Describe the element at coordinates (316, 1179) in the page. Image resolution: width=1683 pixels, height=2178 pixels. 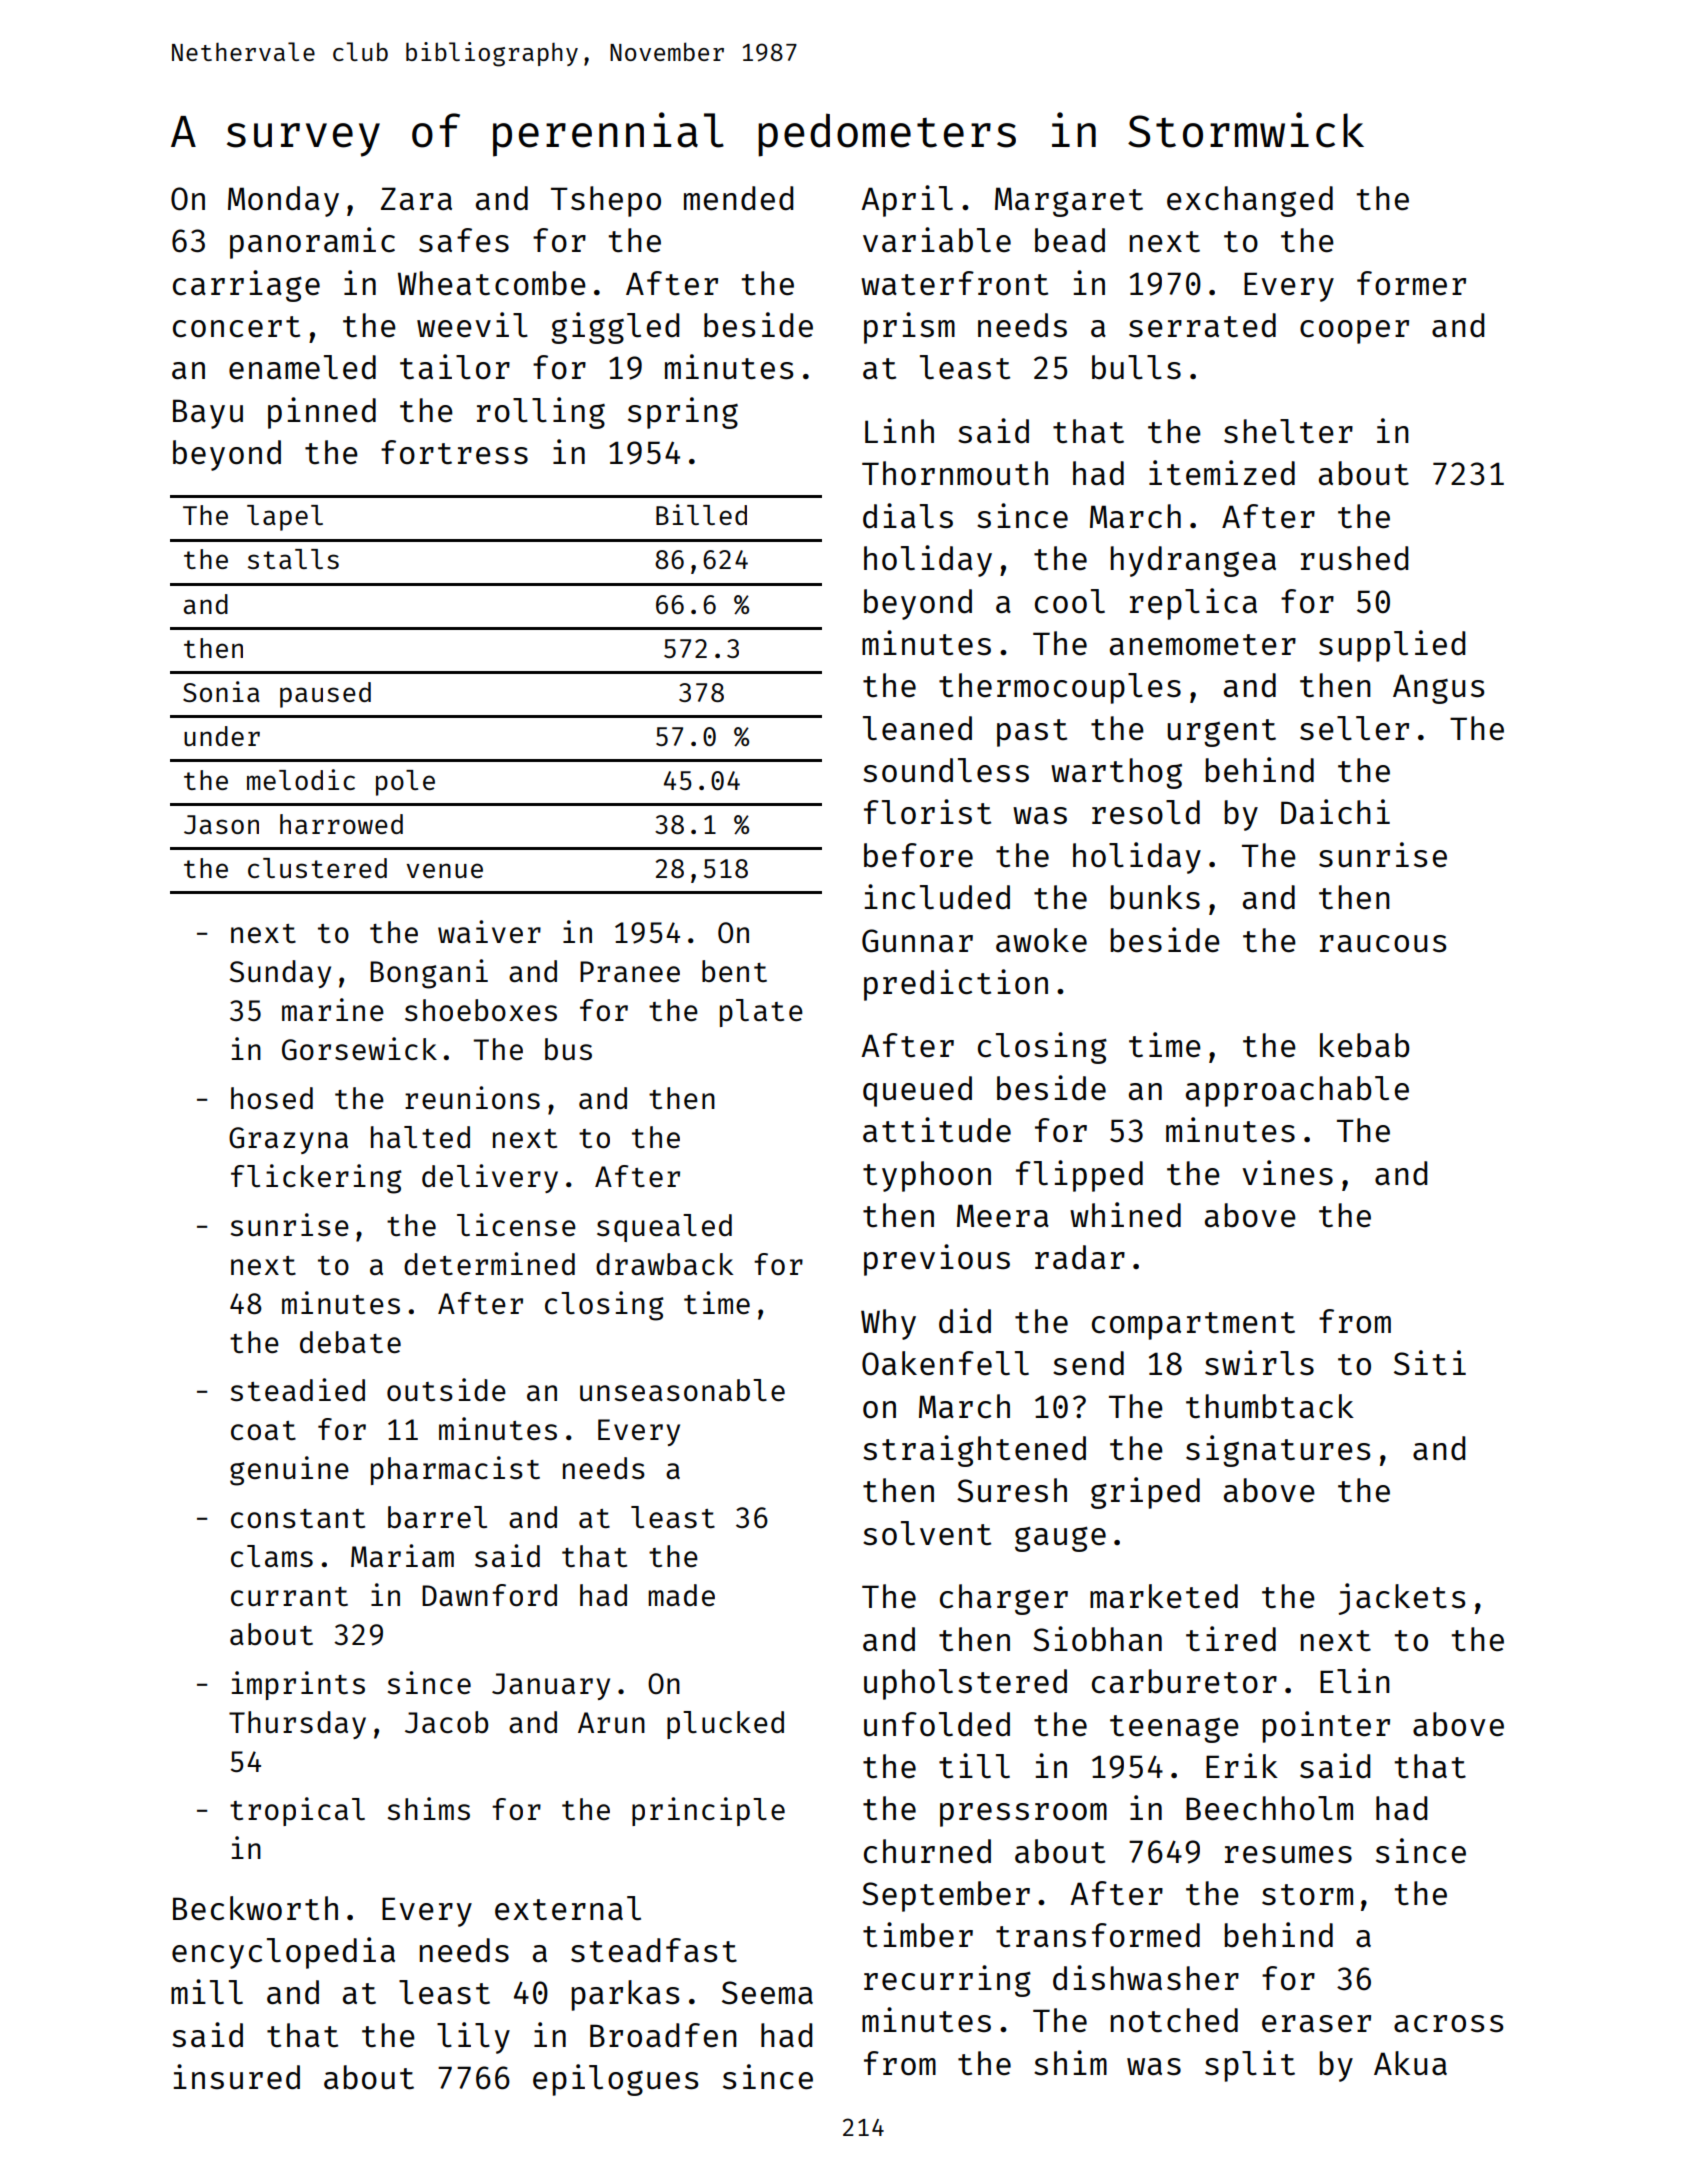
I see `flickering` at that location.
